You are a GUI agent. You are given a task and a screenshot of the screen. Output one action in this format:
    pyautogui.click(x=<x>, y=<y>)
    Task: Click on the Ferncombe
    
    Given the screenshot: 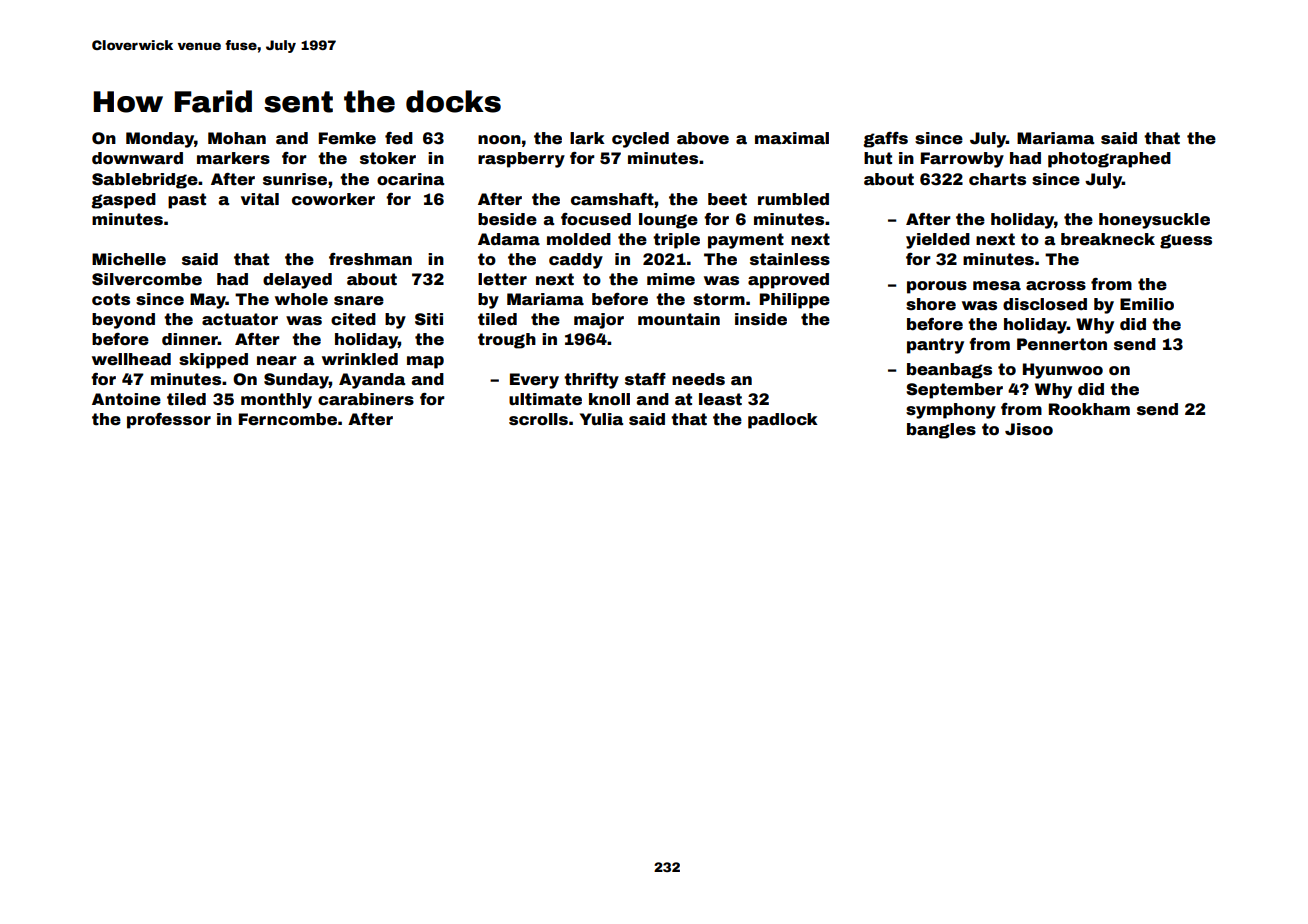 What is the action you would take?
    pyautogui.click(x=288, y=419)
